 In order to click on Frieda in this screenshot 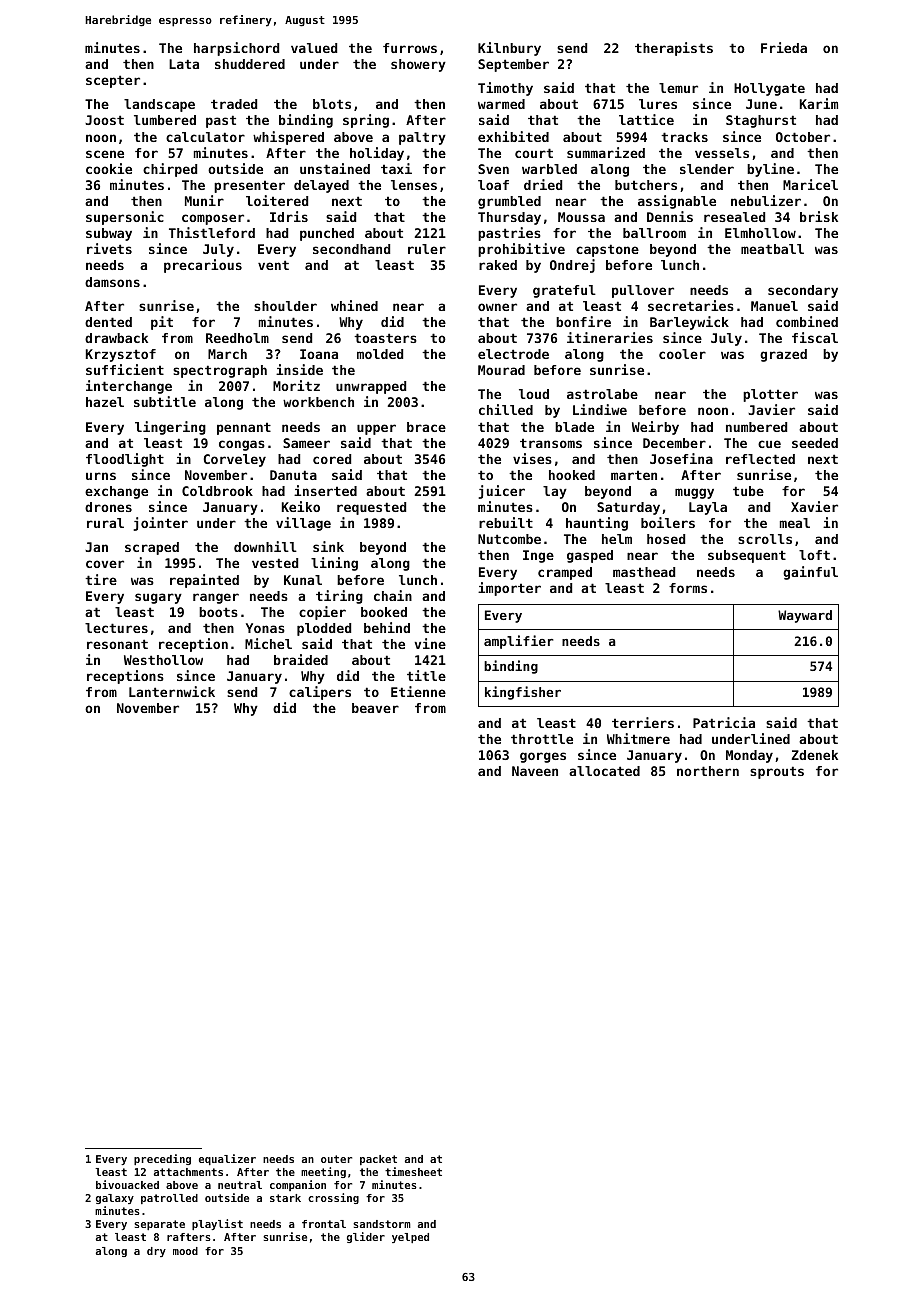, I will do `click(784, 47)`.
